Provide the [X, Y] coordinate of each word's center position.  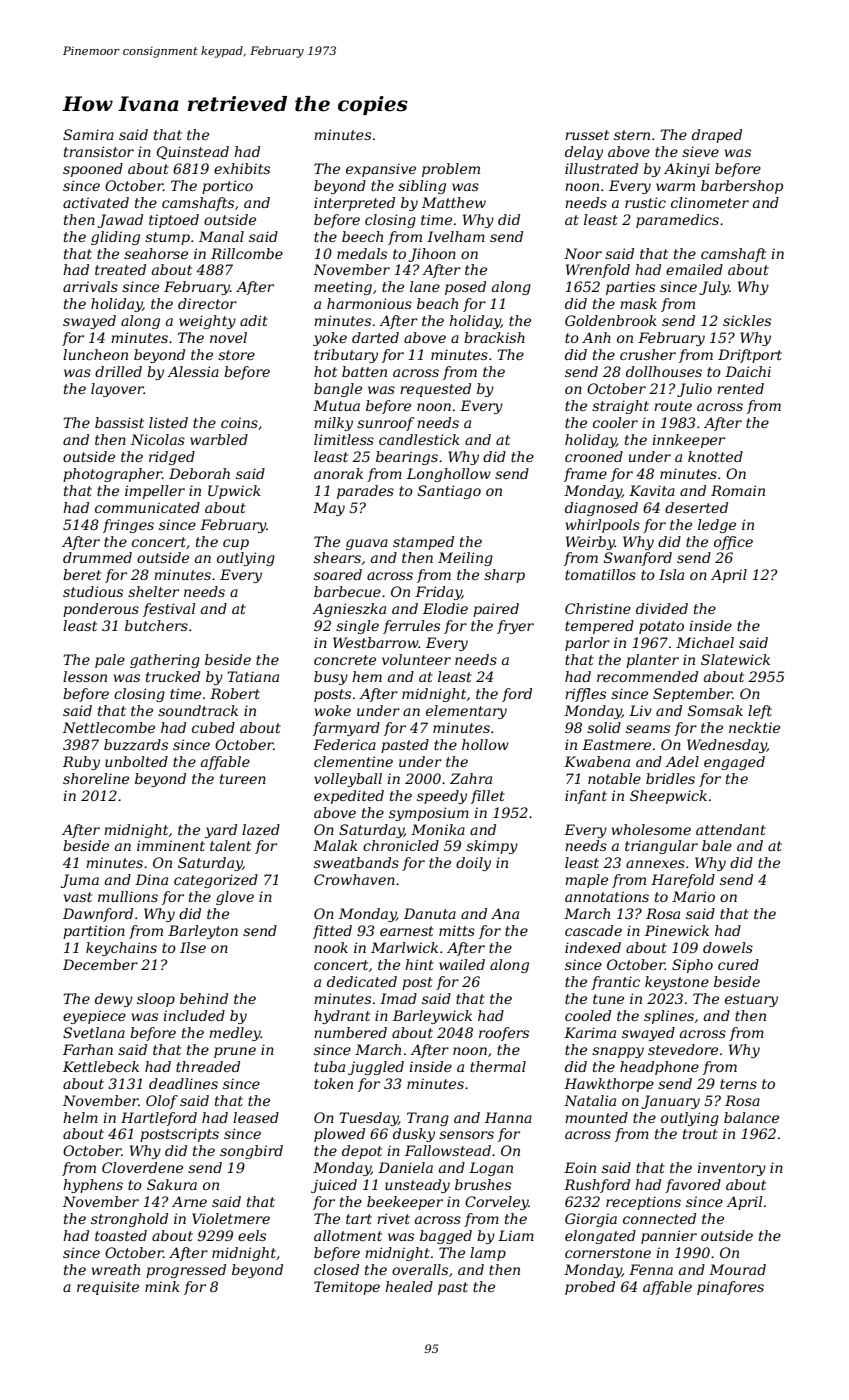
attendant [731, 829]
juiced [334, 1186]
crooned [594, 456]
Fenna [651, 1269]
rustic [645, 202]
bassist [119, 422]
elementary [466, 712]
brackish [494, 337]
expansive [381, 170]
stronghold [129, 1220]
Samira [88, 134]
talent [230, 845]
